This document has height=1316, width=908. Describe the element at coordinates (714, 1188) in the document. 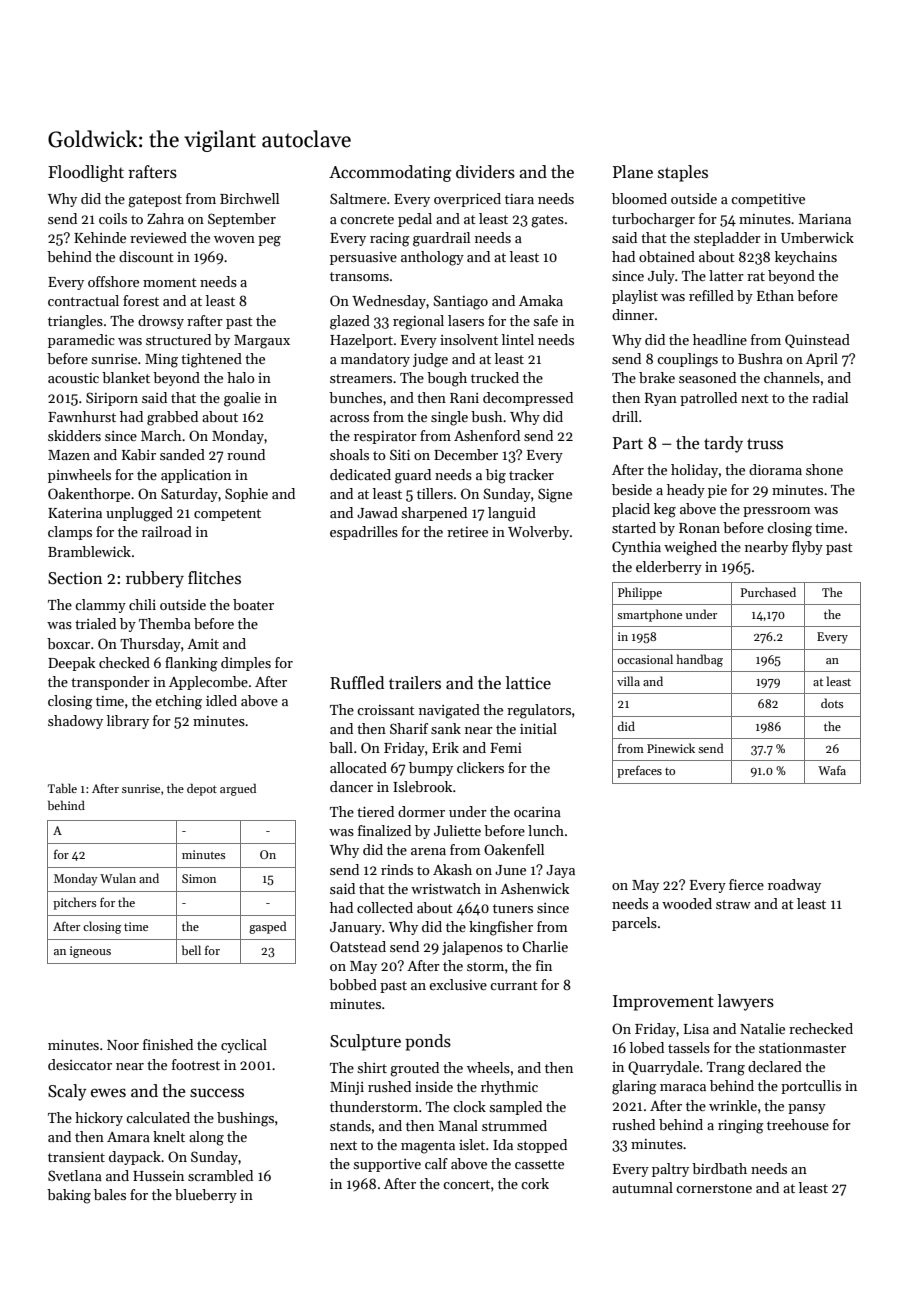

I see `cornerstone` at that location.
